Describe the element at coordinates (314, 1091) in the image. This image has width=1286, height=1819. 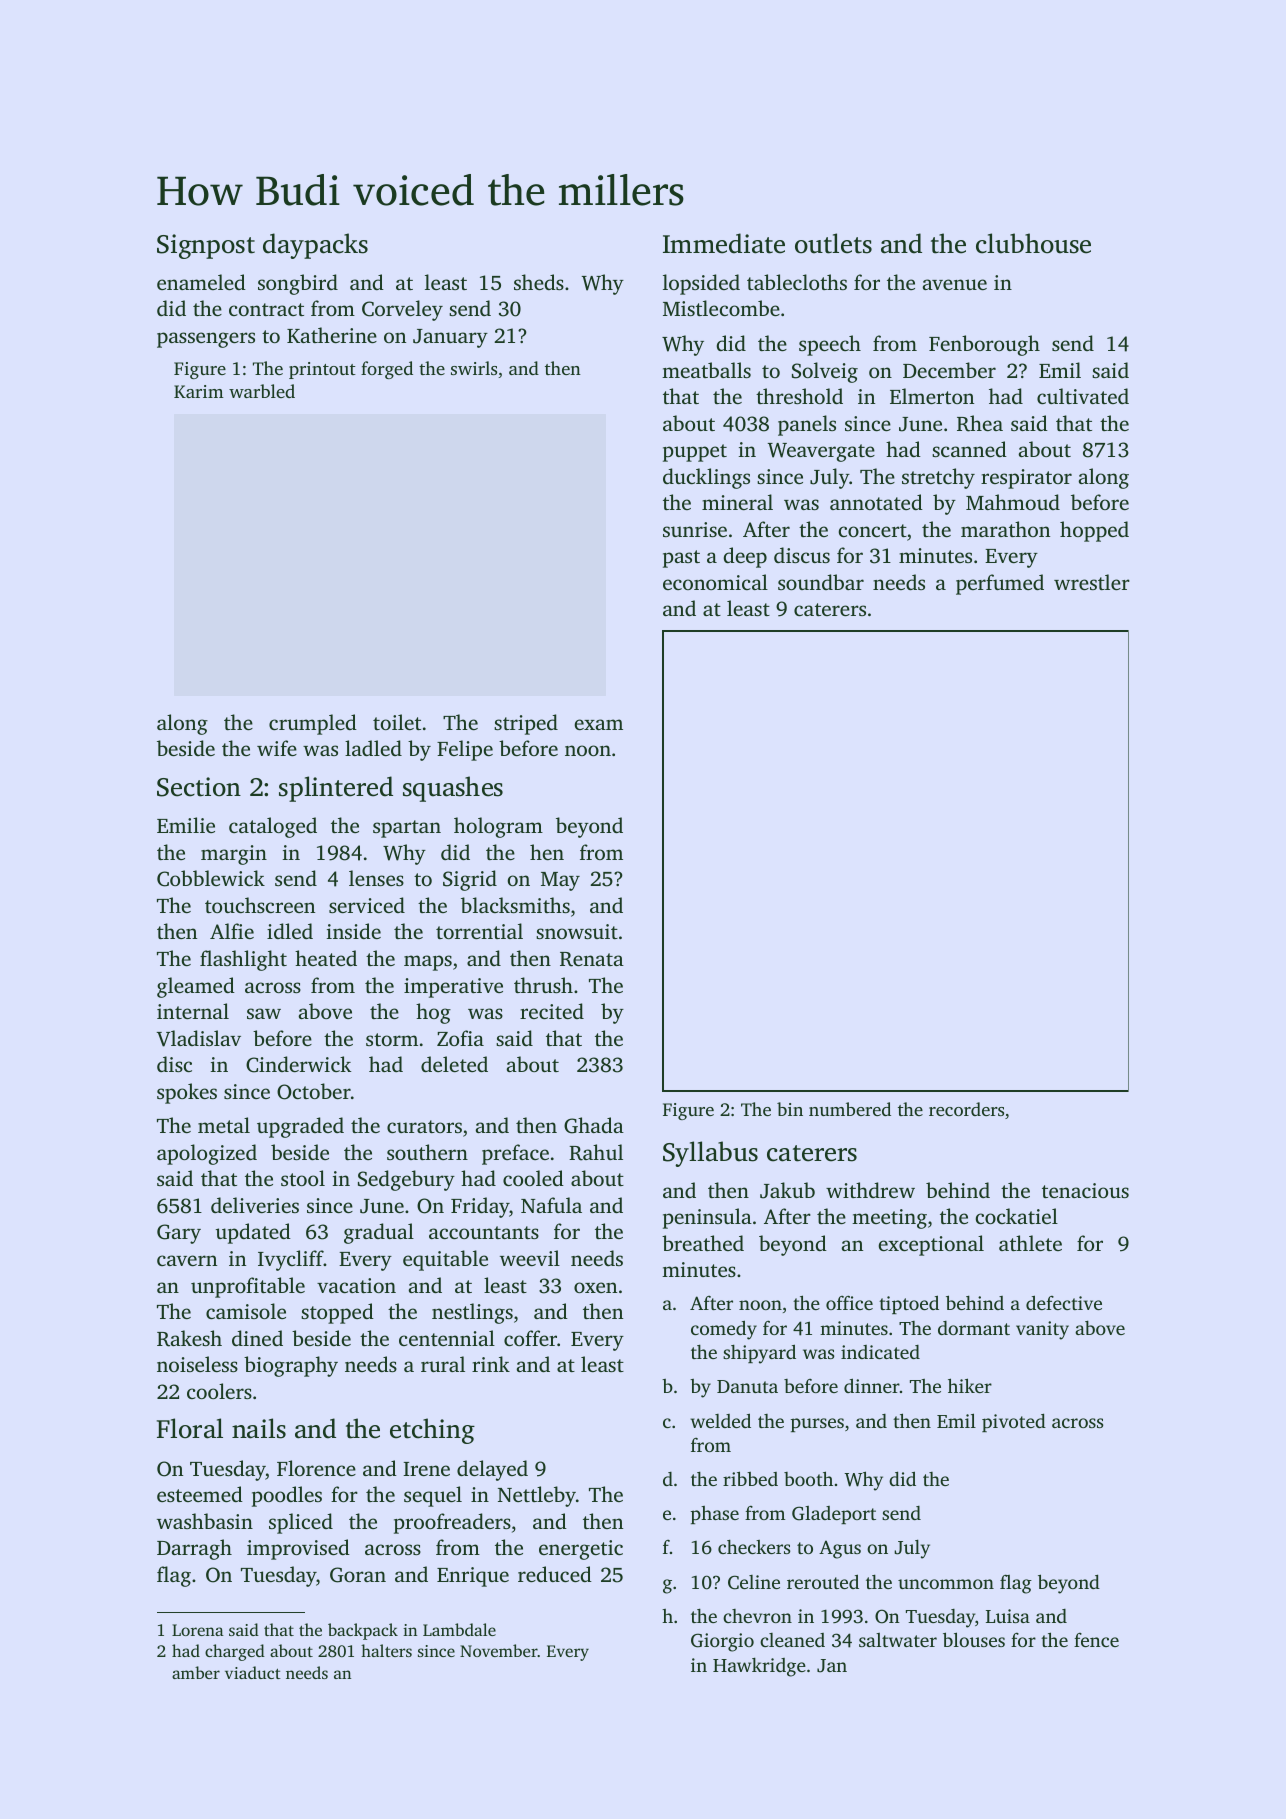
I see `October` at that location.
